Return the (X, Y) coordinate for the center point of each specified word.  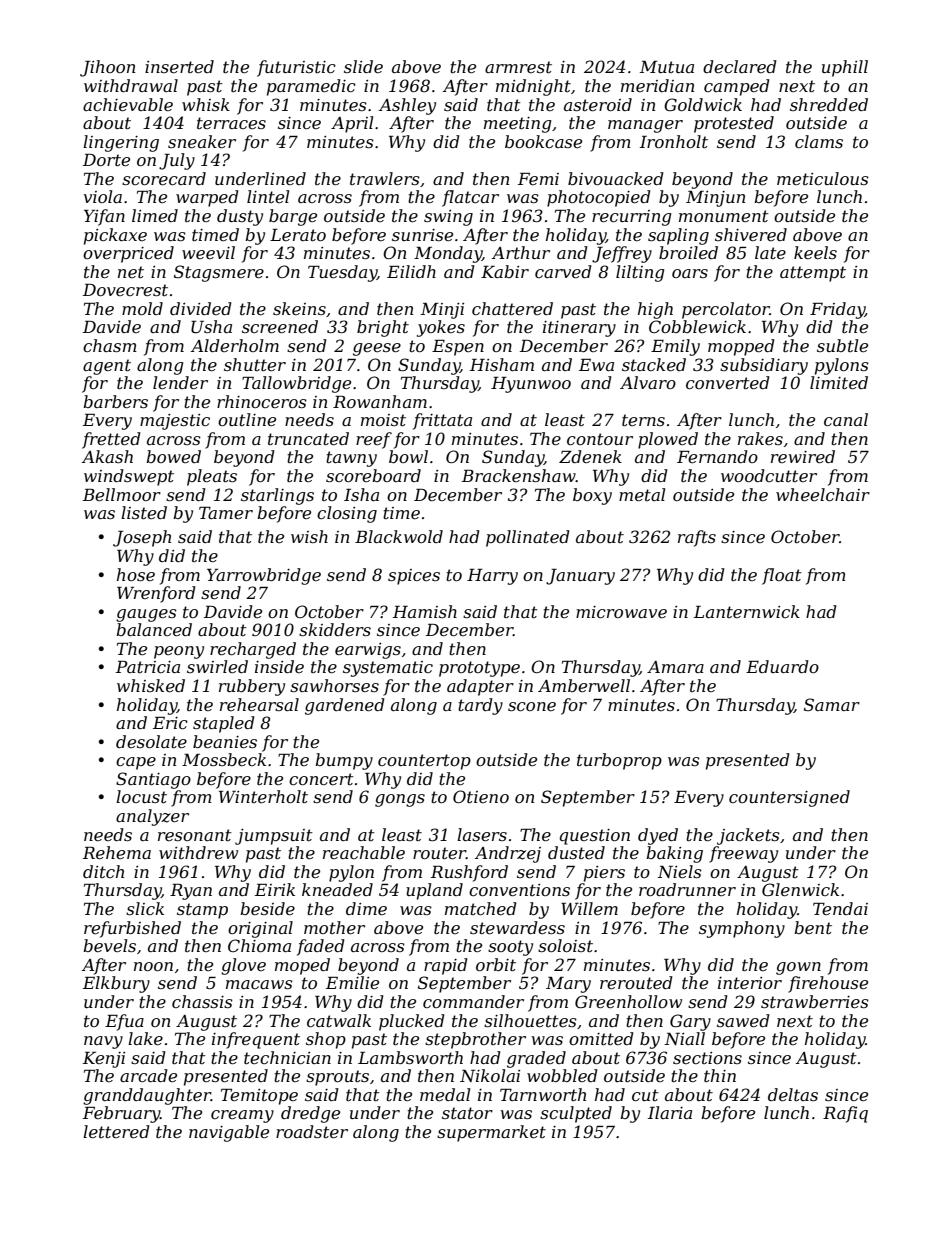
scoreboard (373, 475)
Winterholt (263, 796)
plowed (668, 440)
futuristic (296, 68)
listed (144, 512)
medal (445, 1094)
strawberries (815, 1001)
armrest (518, 67)
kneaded (337, 889)
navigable (229, 1133)
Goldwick (703, 104)
